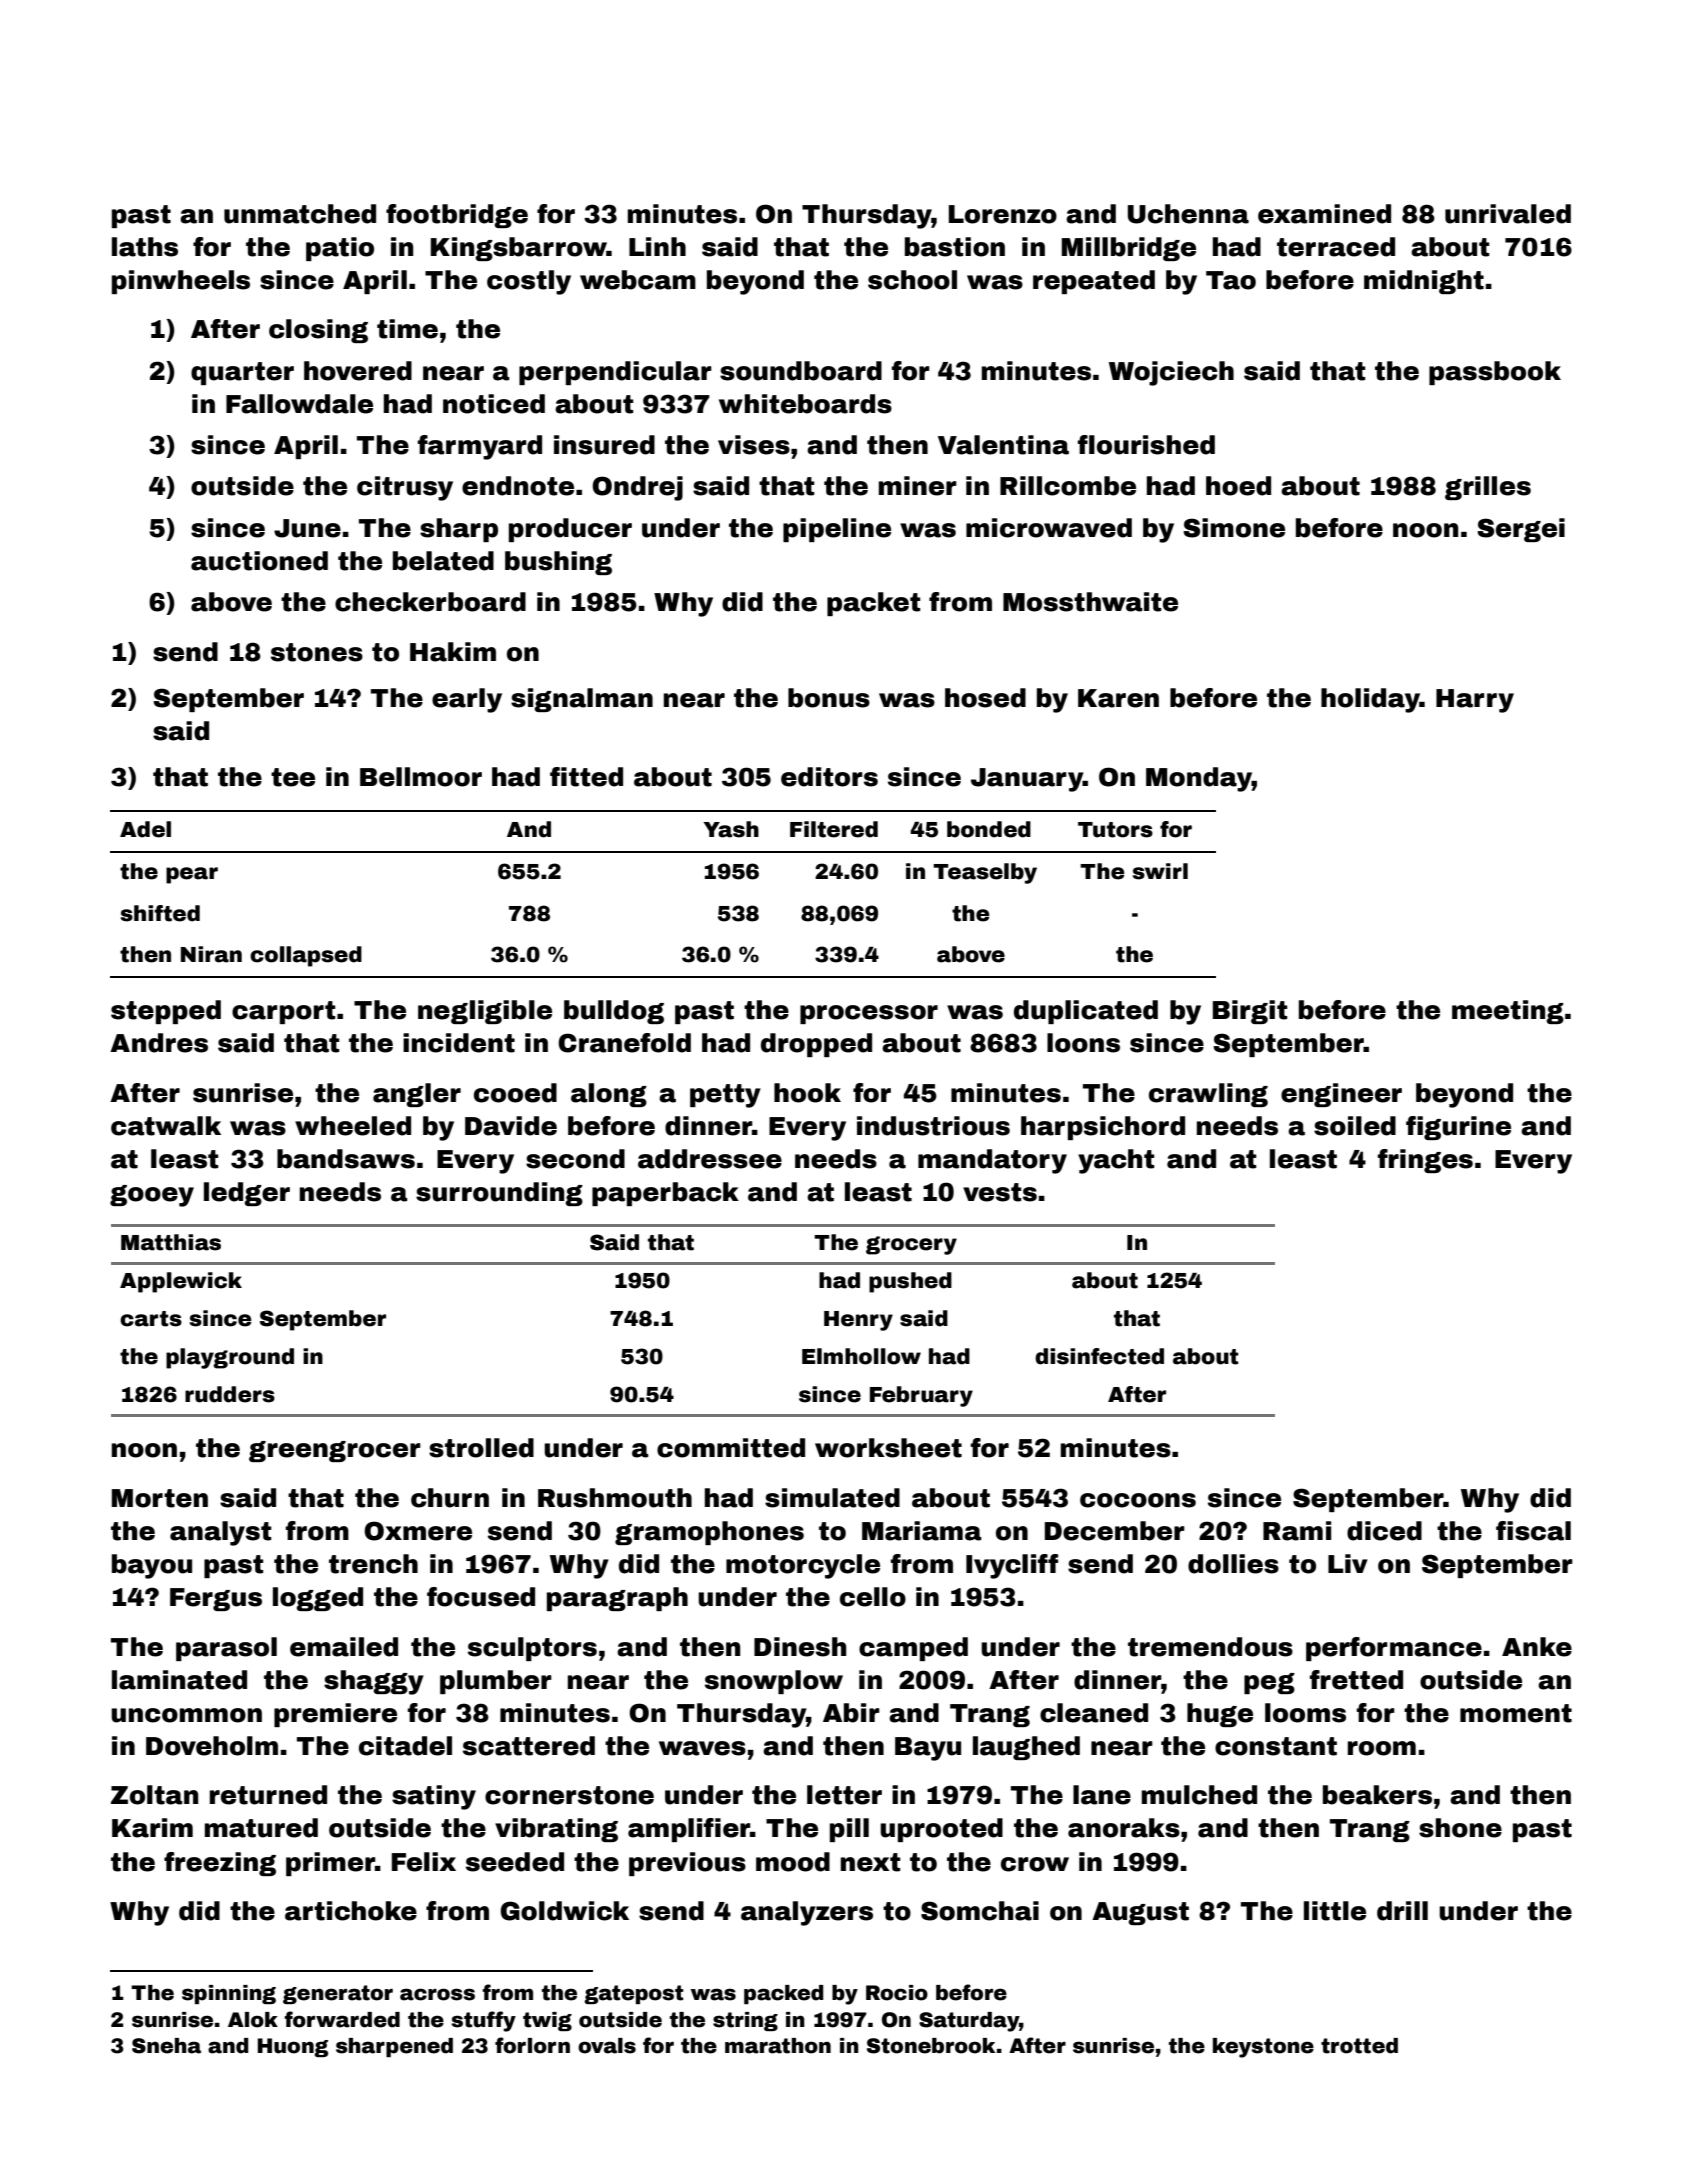 The height and width of the screenshot is (2178, 1683). Describe the element at coordinates (166, 2046) in the screenshot. I see `Sneha` at that location.
